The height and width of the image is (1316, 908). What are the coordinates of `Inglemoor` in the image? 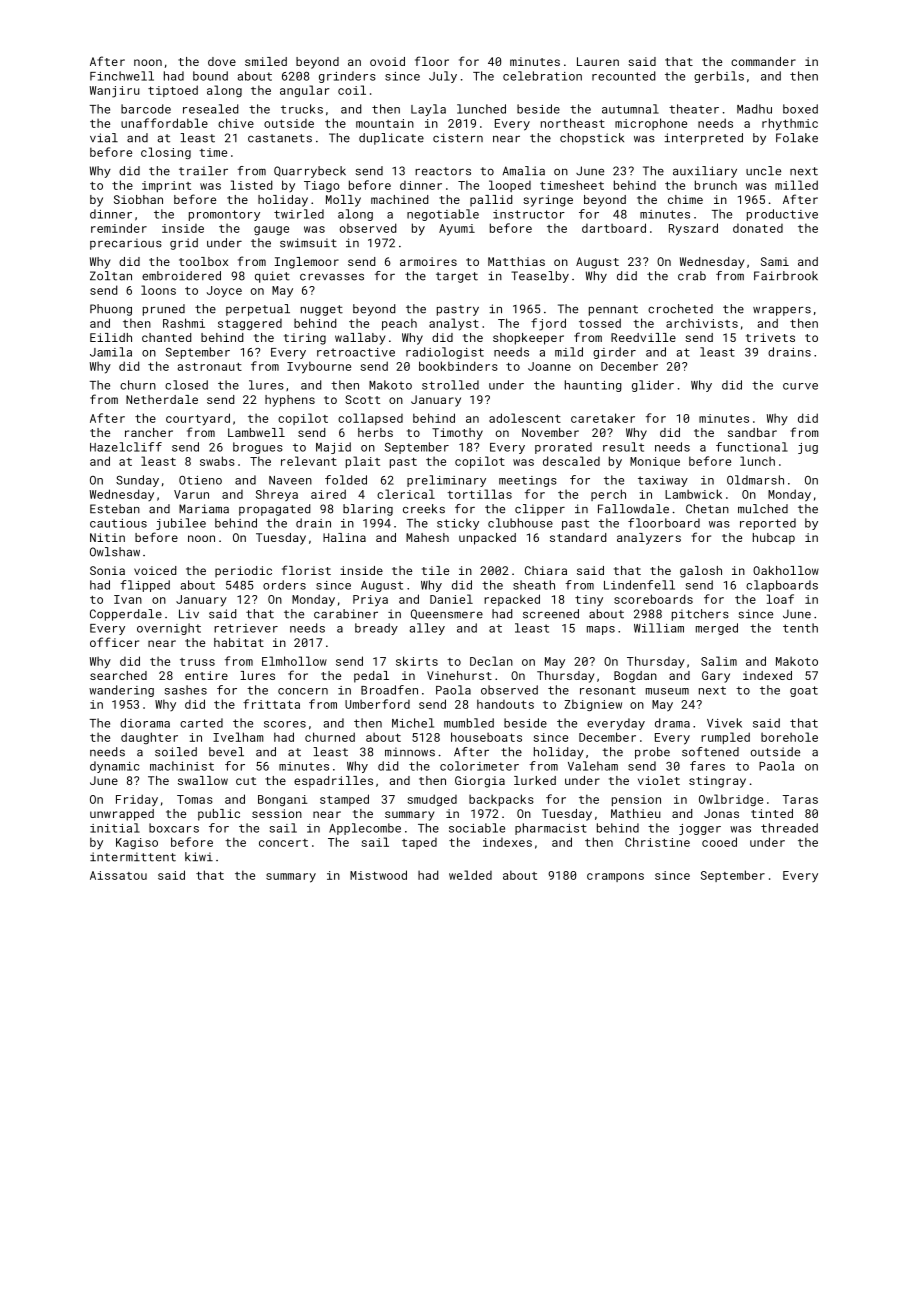 It's located at (307, 263).
